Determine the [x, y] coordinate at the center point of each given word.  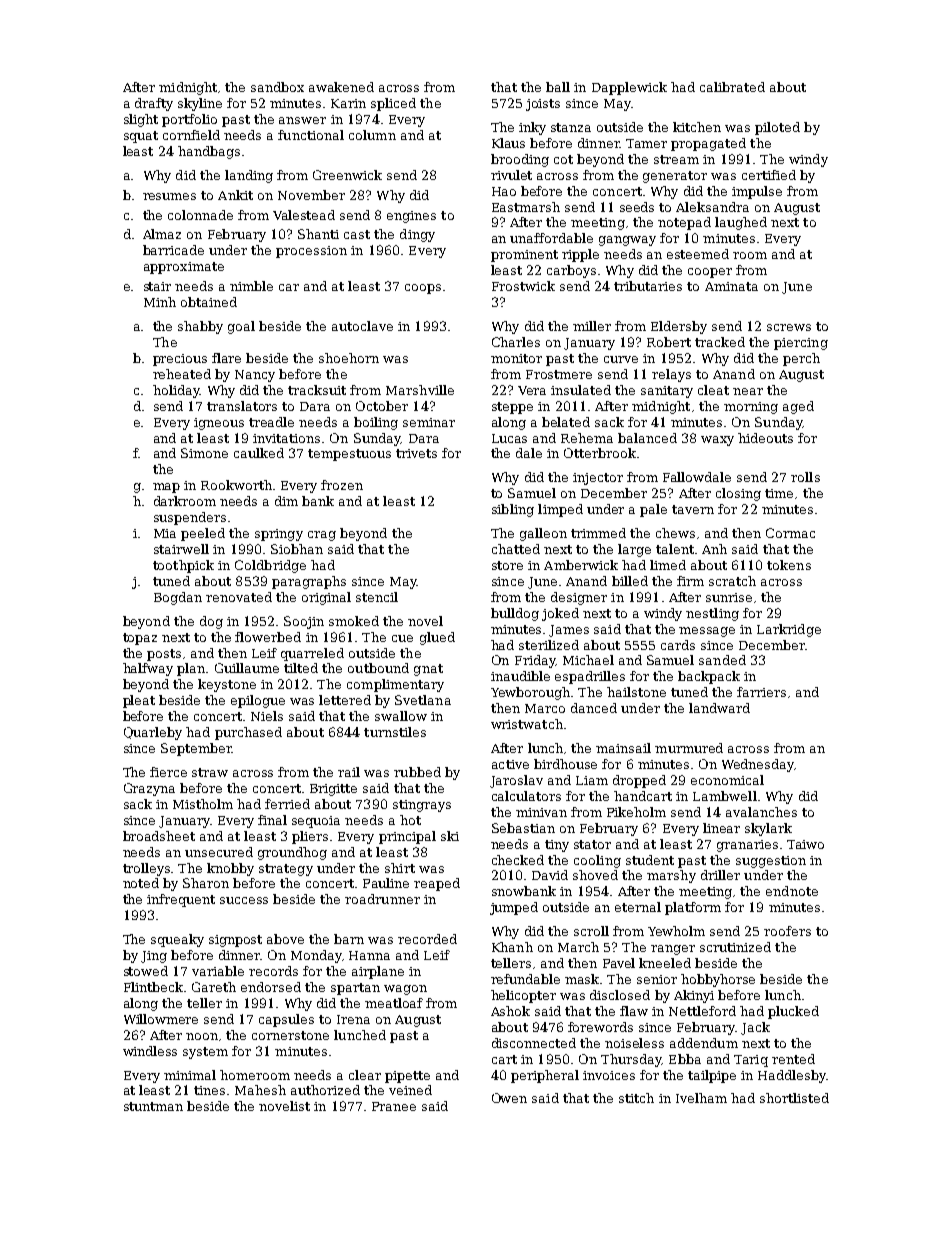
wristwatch [527, 724]
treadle [271, 422]
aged [798, 407]
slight [141, 120]
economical [727, 780]
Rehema [587, 438]
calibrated [732, 87]
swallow [401, 716]
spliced [393, 104]
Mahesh [260, 1090]
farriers [761, 692]
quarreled [312, 654]
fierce [168, 772]
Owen [509, 1098]
